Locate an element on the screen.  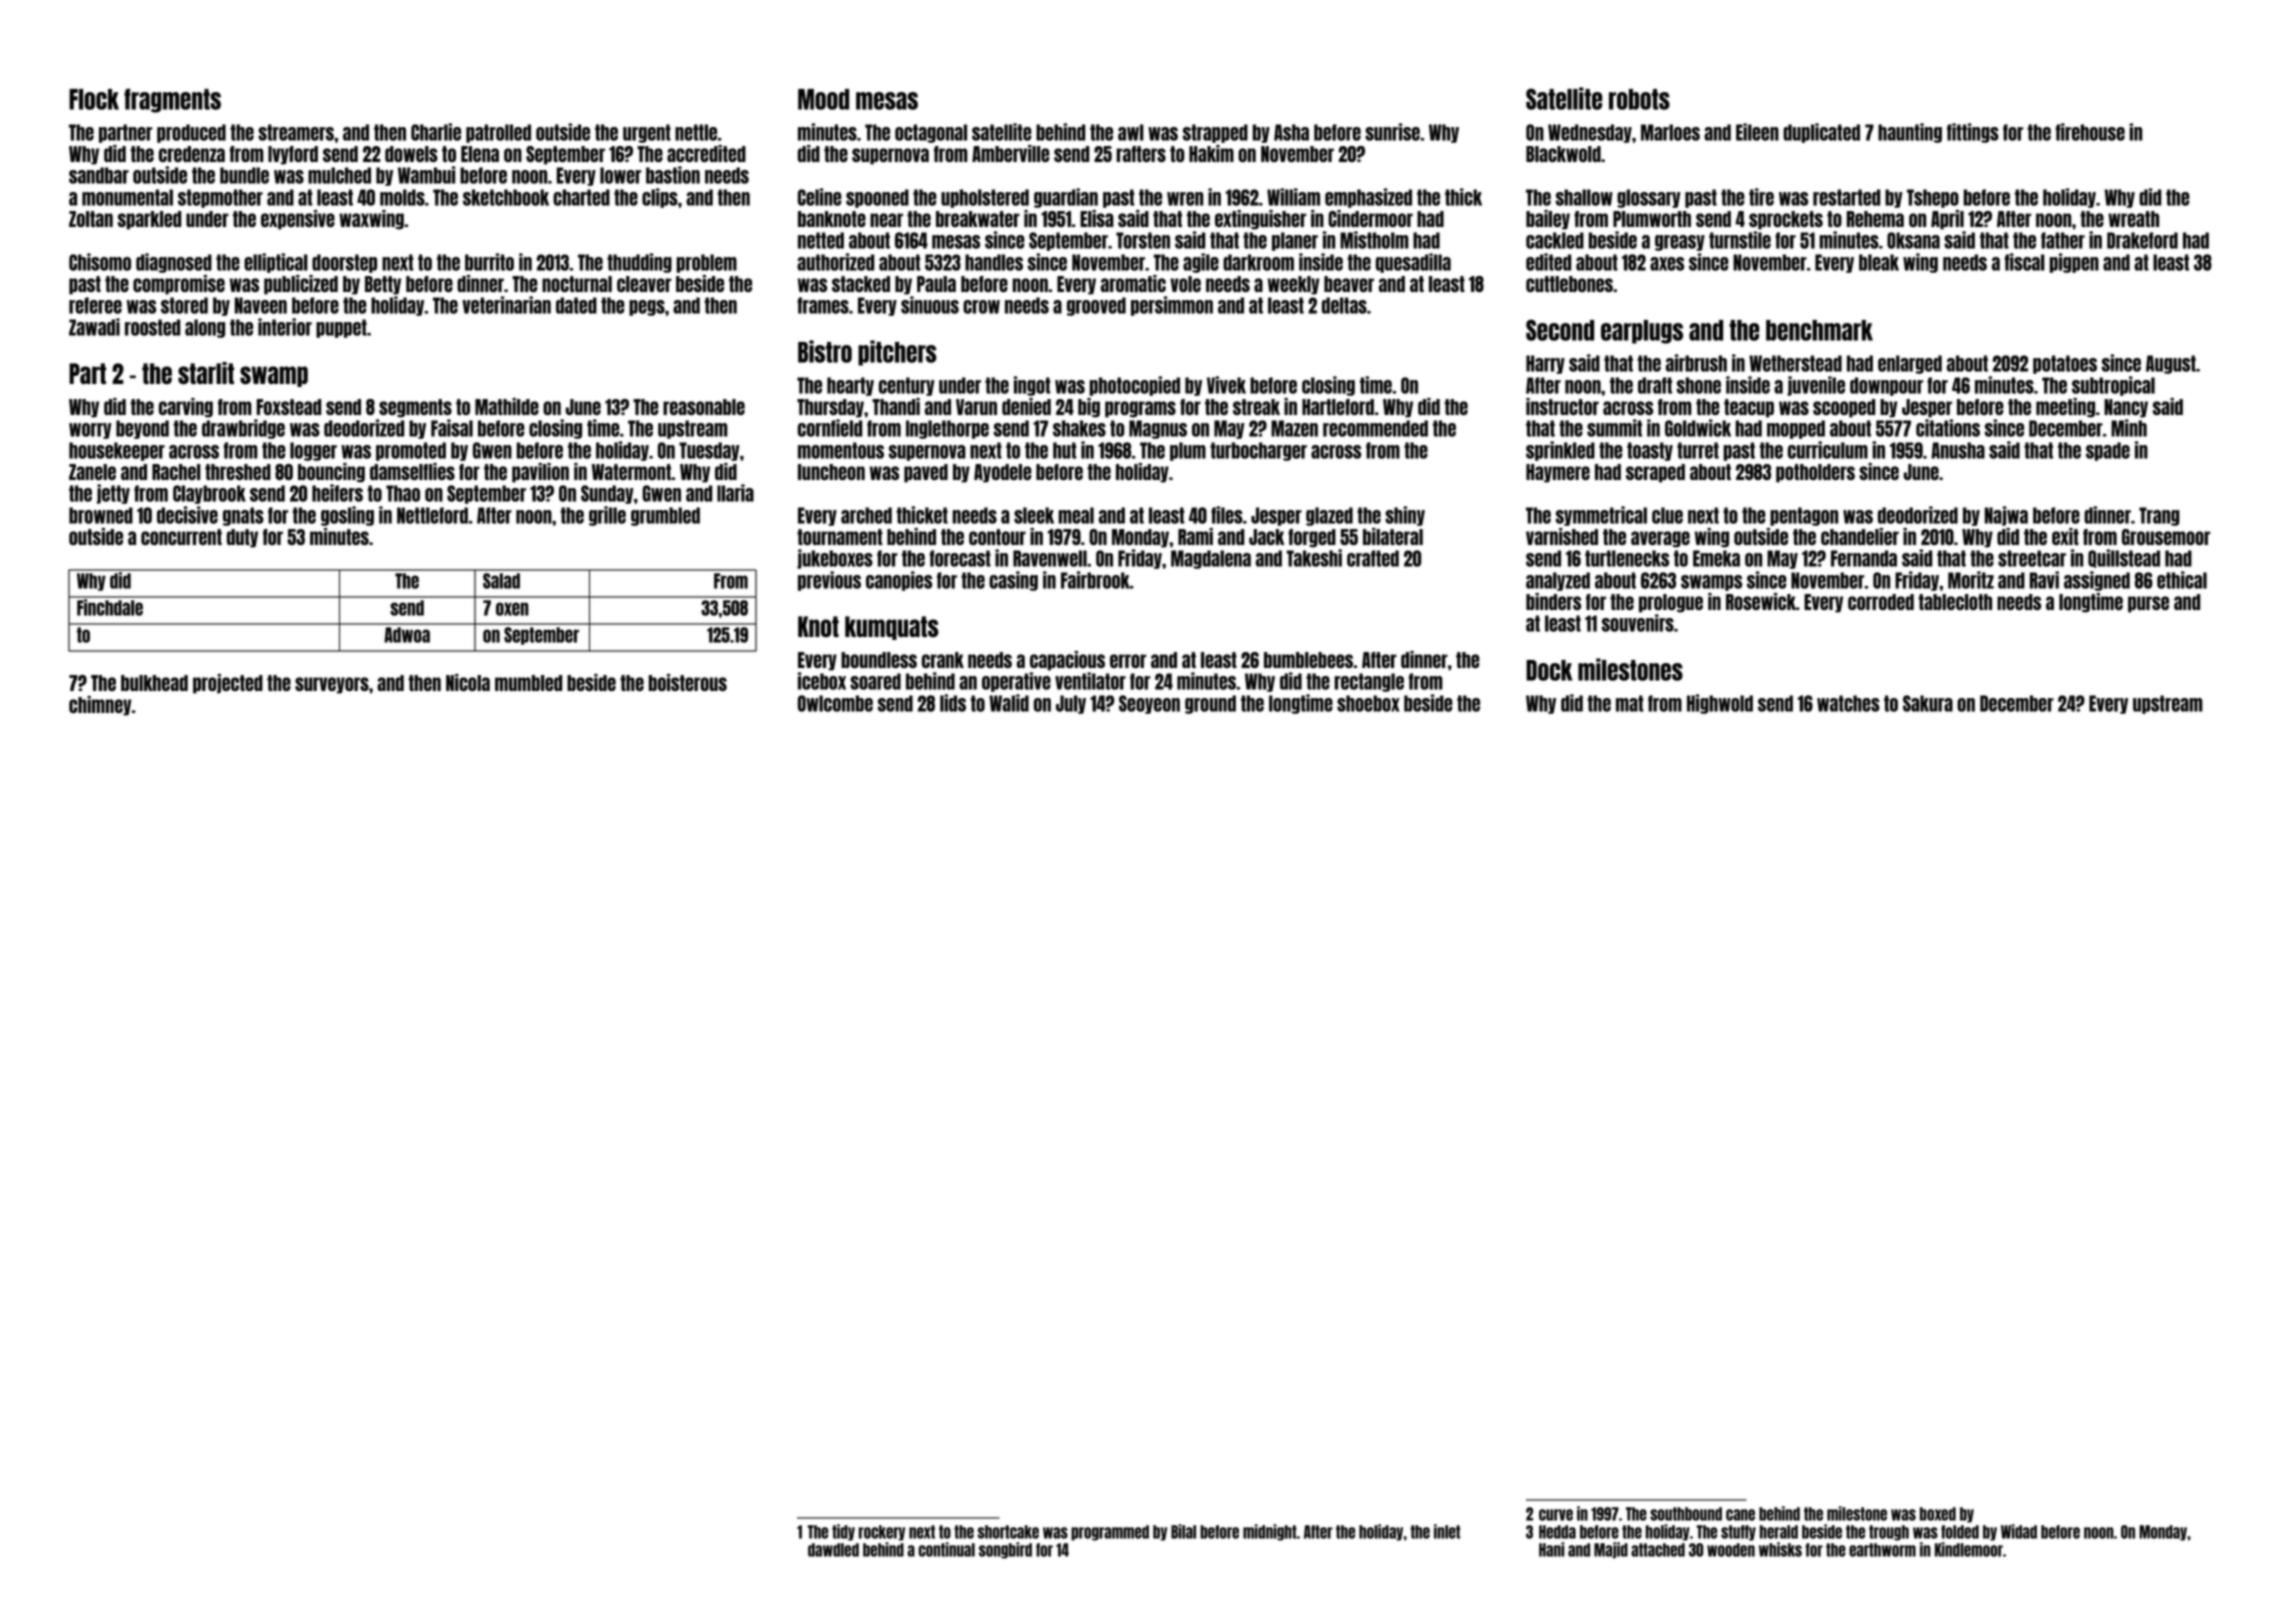
burrito is located at coordinates (489, 262).
